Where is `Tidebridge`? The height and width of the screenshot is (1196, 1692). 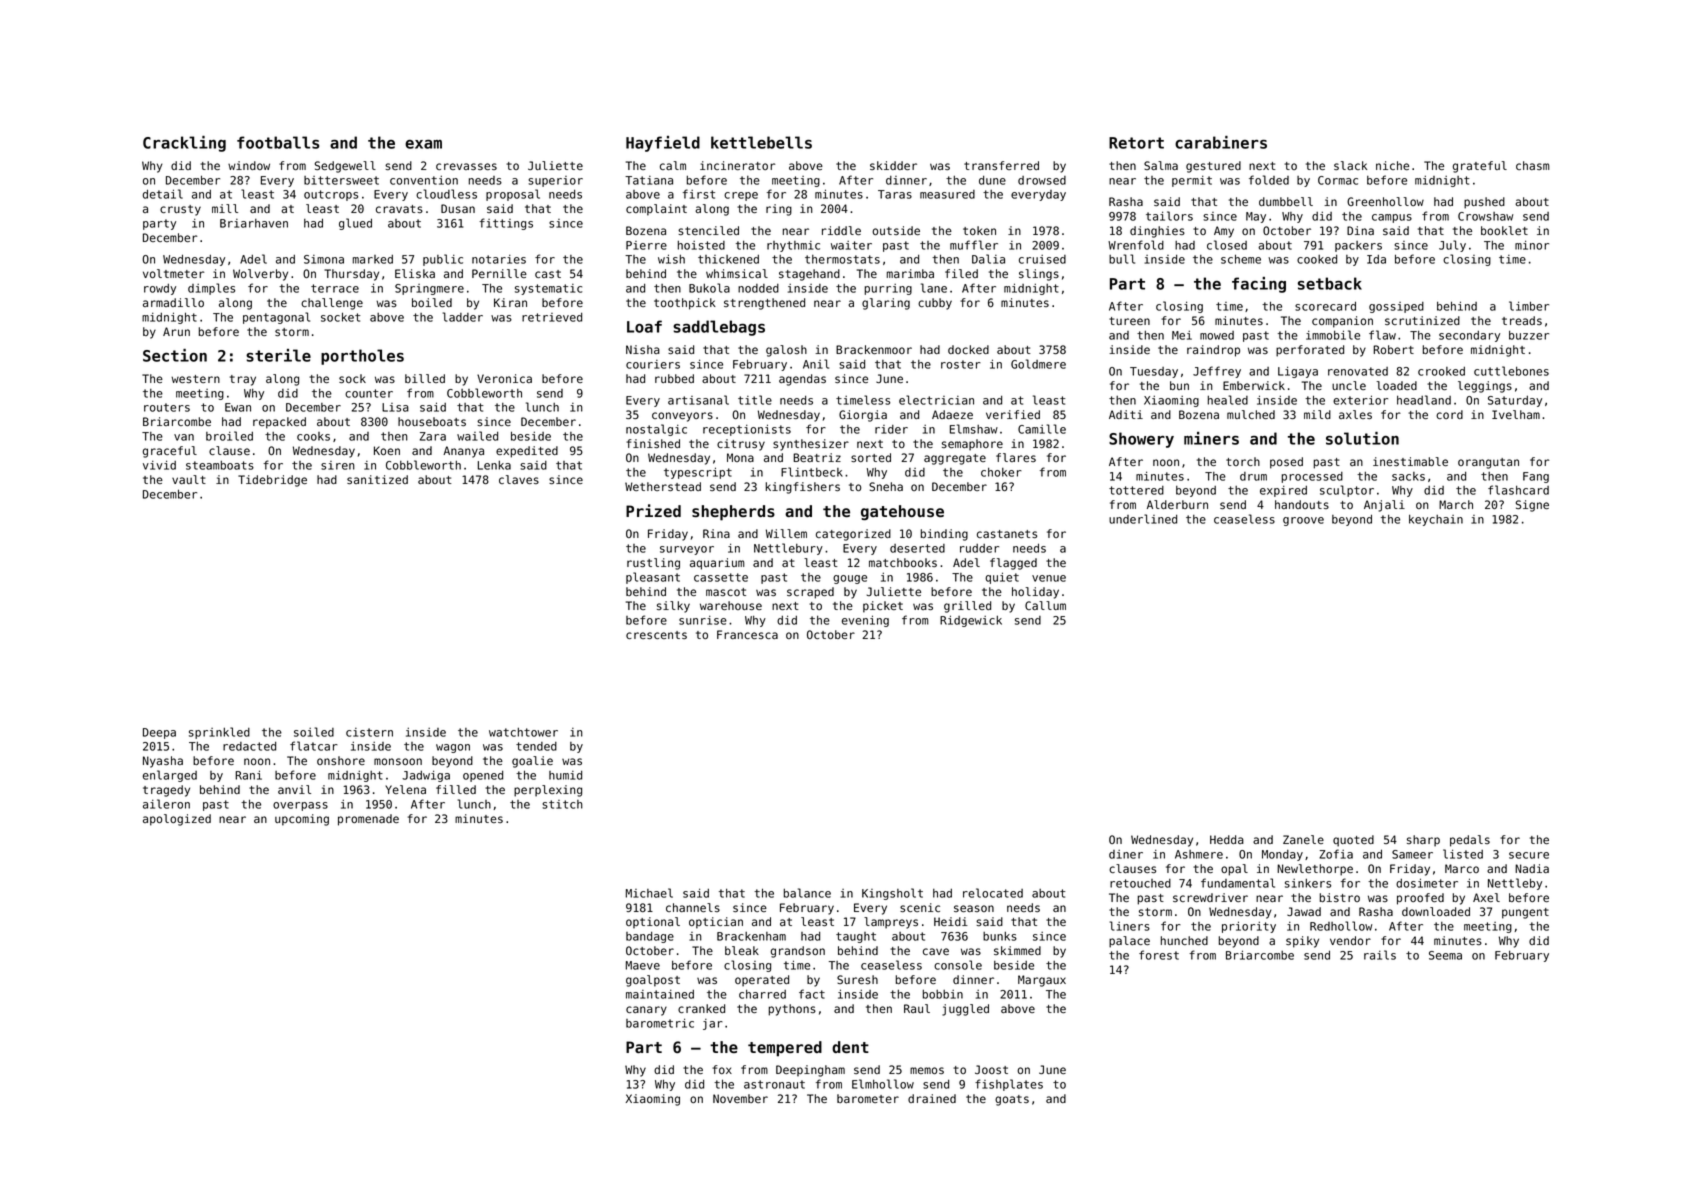
Tidebridge is located at coordinates (272, 481).
